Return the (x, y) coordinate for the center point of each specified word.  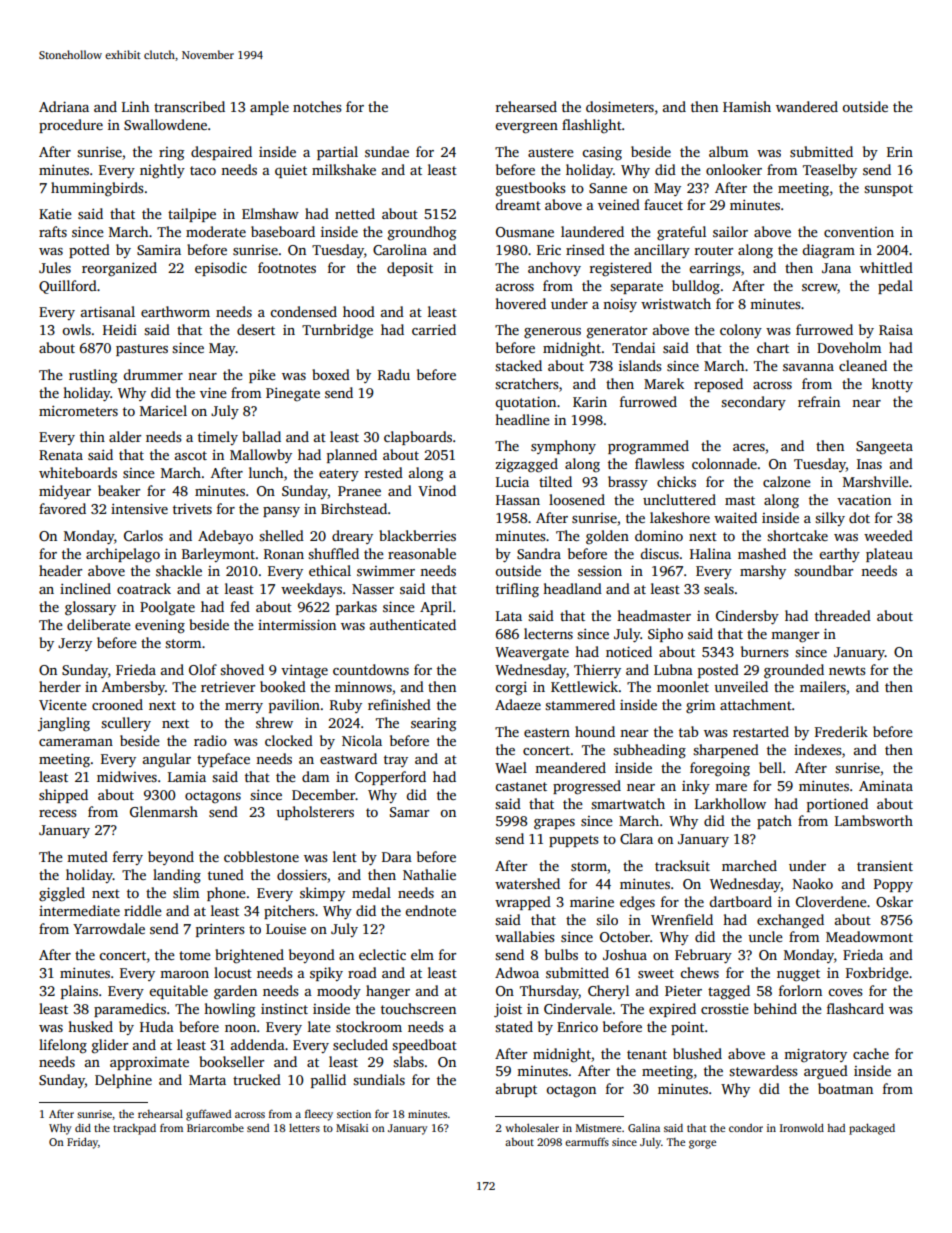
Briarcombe (215, 1127)
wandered (807, 106)
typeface (223, 760)
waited (735, 517)
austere (551, 152)
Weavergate (532, 654)
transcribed (189, 106)
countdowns (371, 669)
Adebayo (225, 537)
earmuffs (587, 1141)
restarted (761, 731)
